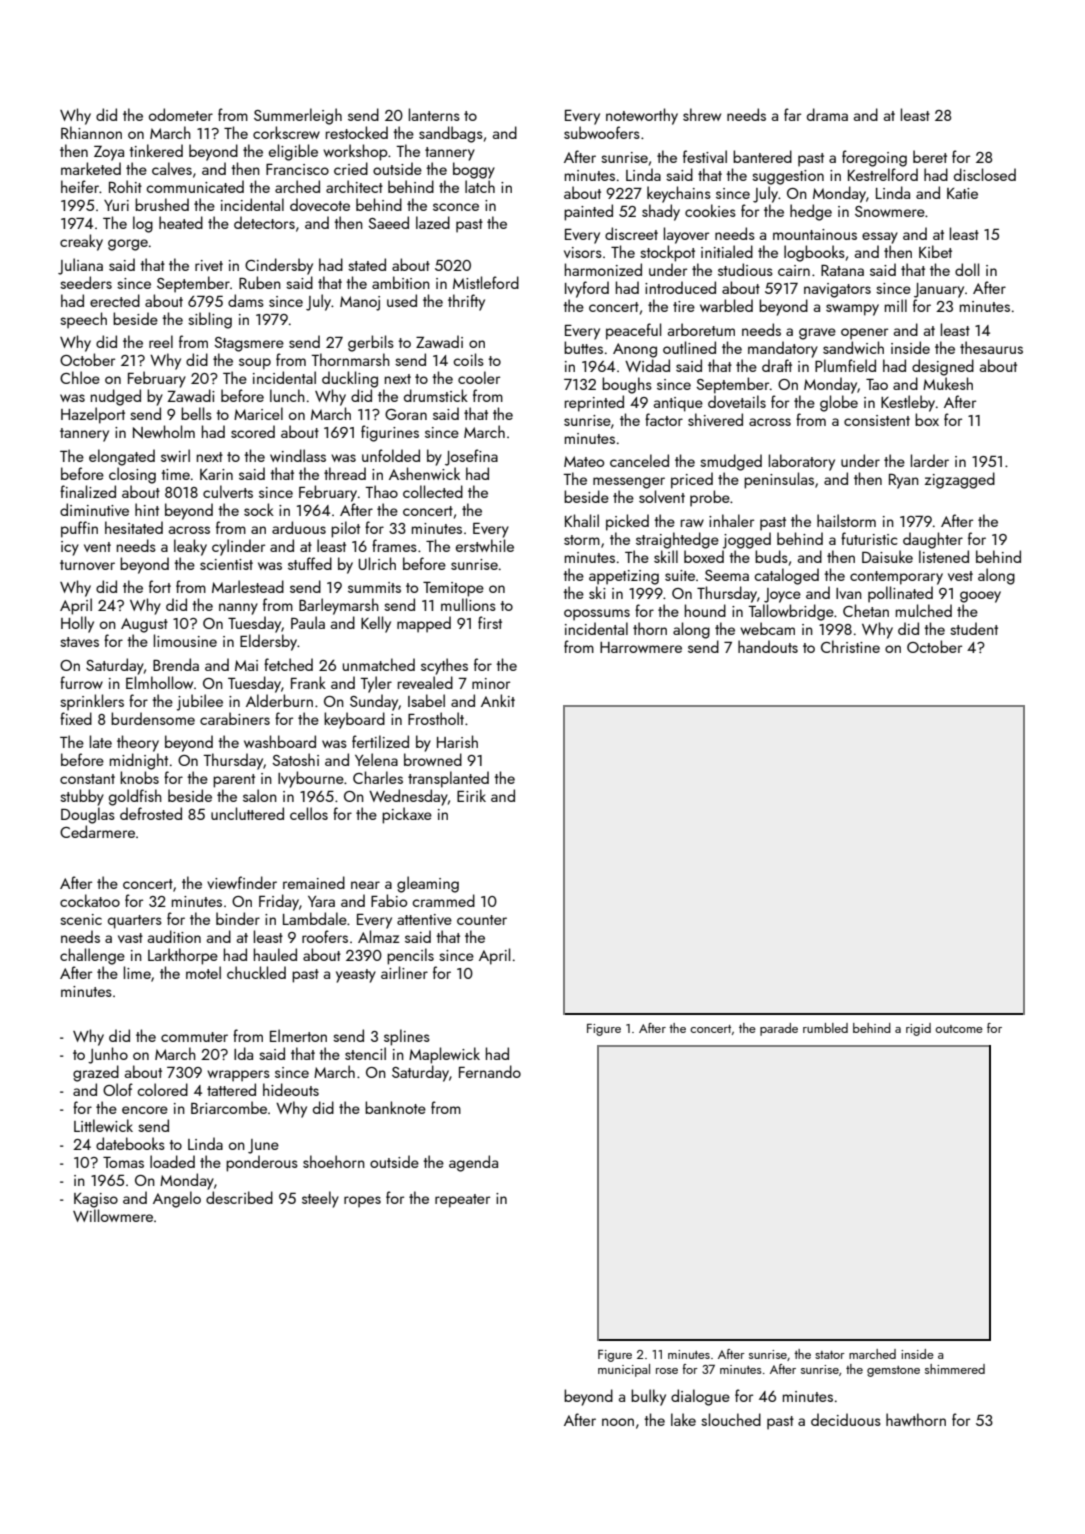  Describe the element at coordinates (434, 114) in the screenshot. I see `lanterns` at that location.
